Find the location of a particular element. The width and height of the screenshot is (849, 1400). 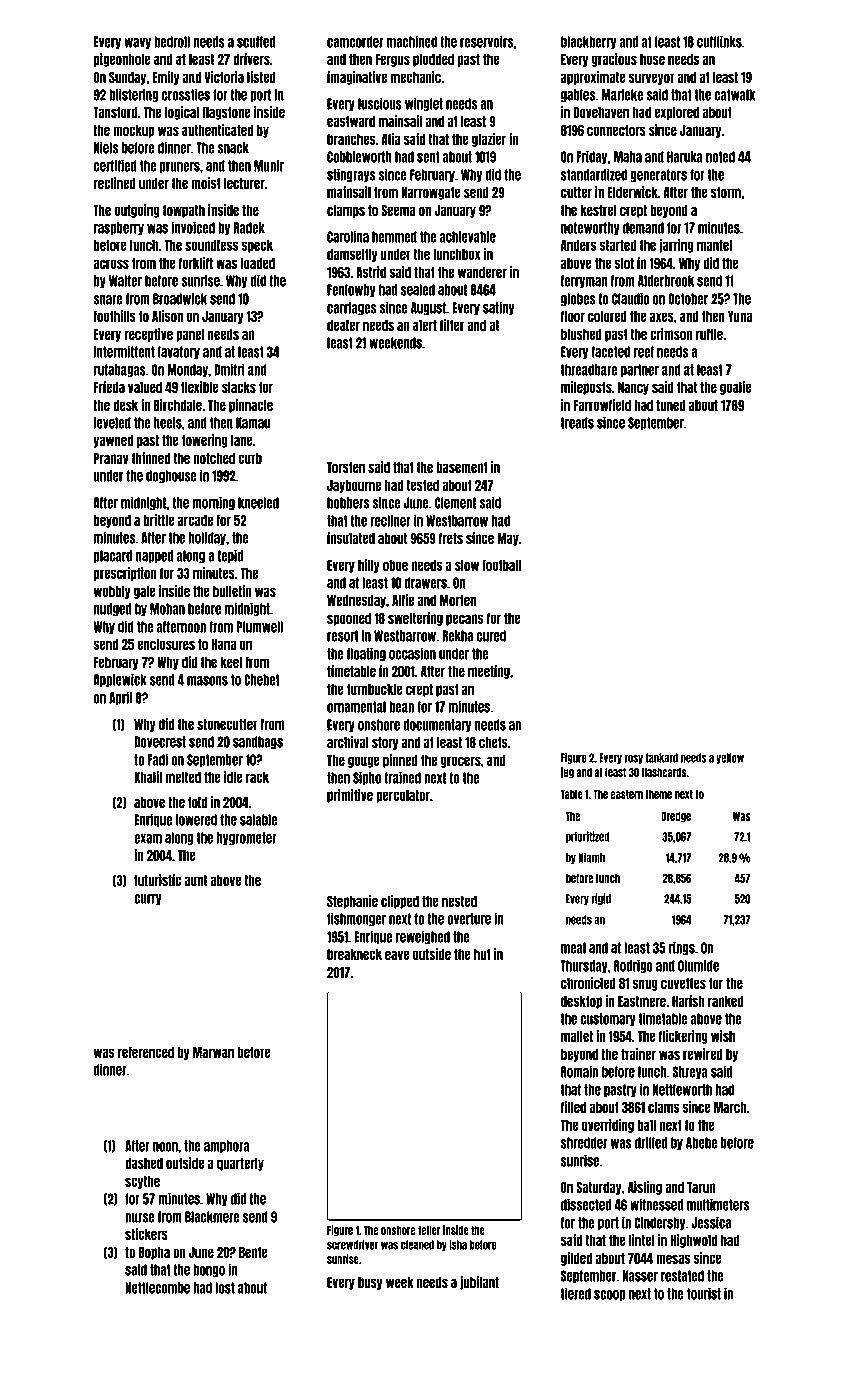

bedroll is located at coordinates (172, 42).
